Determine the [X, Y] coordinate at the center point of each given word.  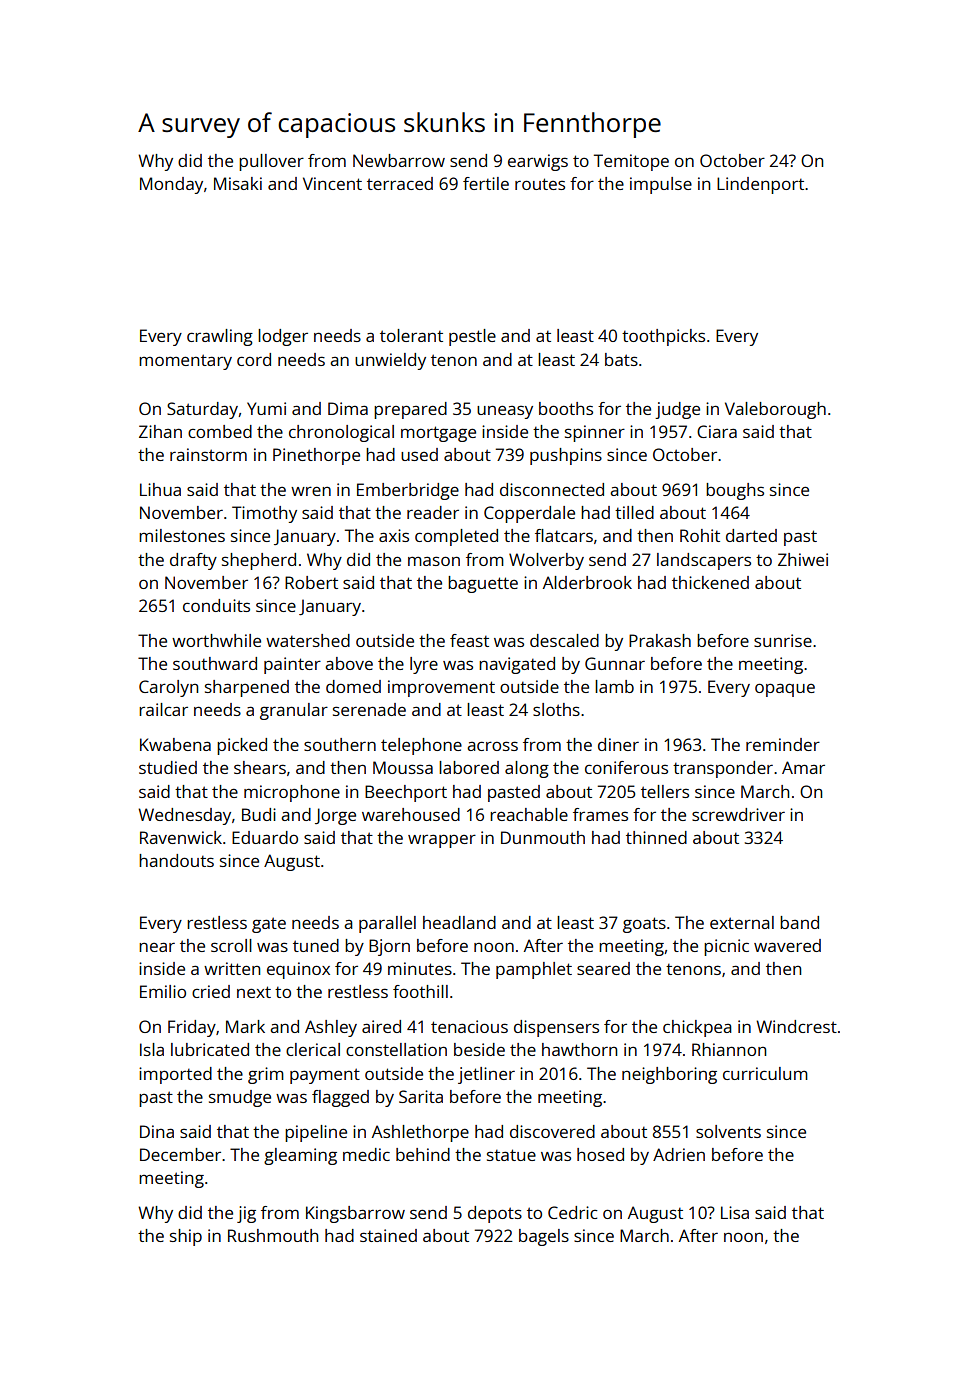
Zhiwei [803, 559]
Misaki [238, 183]
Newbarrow [399, 160]
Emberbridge [408, 491]
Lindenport [760, 185]
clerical [313, 1049]
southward [215, 663]
